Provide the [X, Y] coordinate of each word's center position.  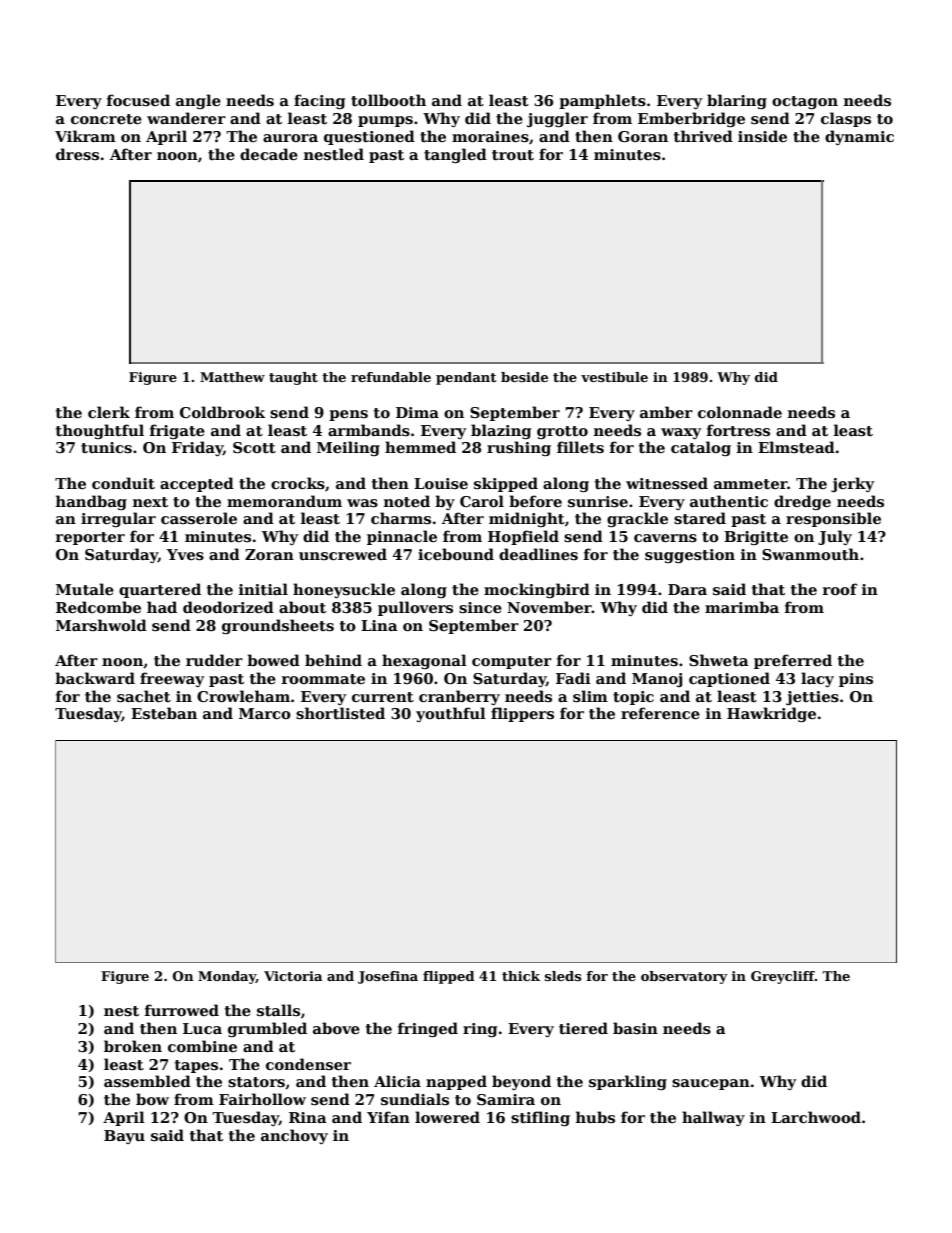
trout [513, 155]
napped [456, 1082]
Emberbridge [691, 119]
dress [77, 154]
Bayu [124, 1137]
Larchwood [816, 1117]
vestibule [614, 377]
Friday [197, 448]
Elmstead [796, 447]
